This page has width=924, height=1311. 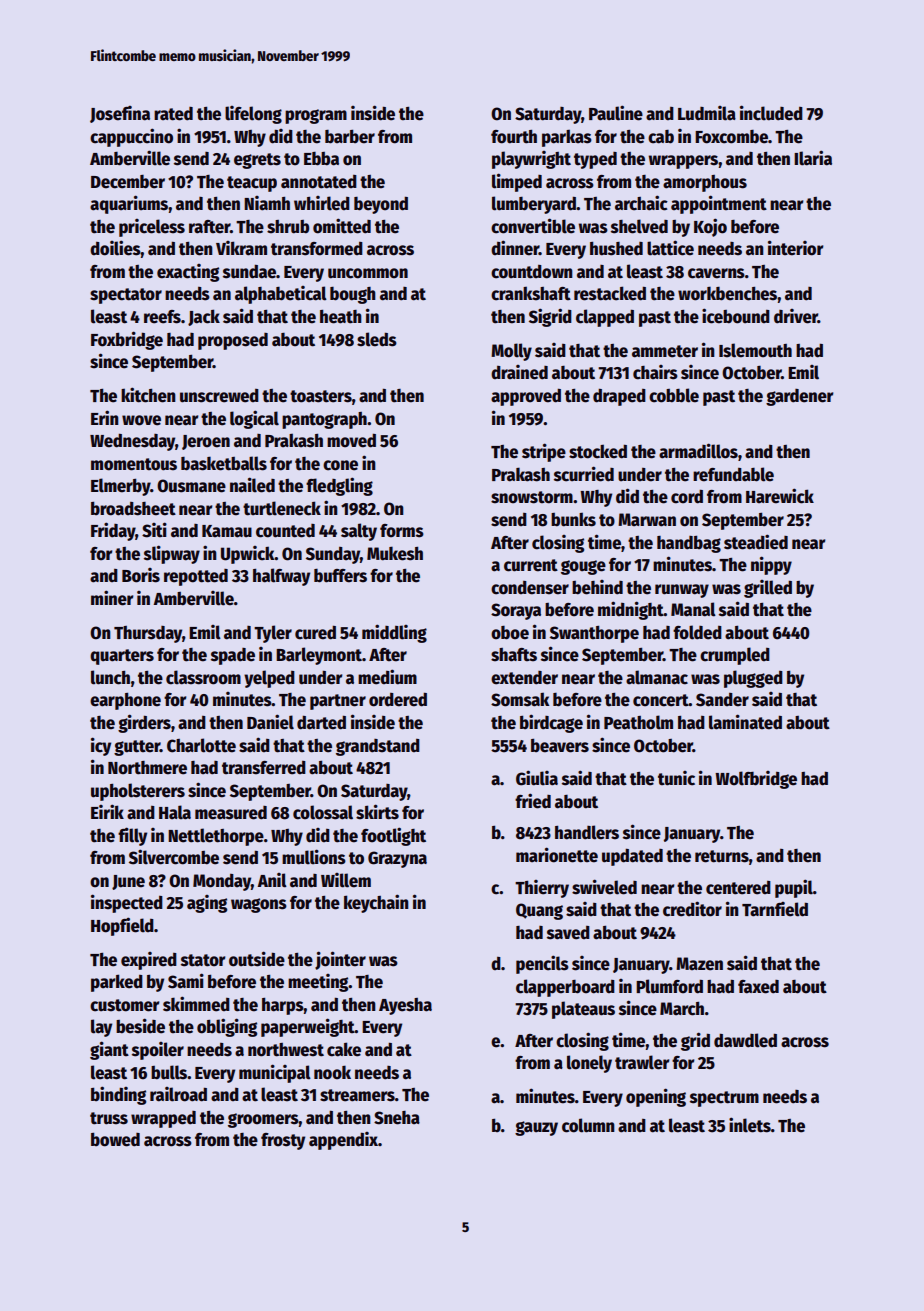 I want to click on included, so click(x=771, y=113).
